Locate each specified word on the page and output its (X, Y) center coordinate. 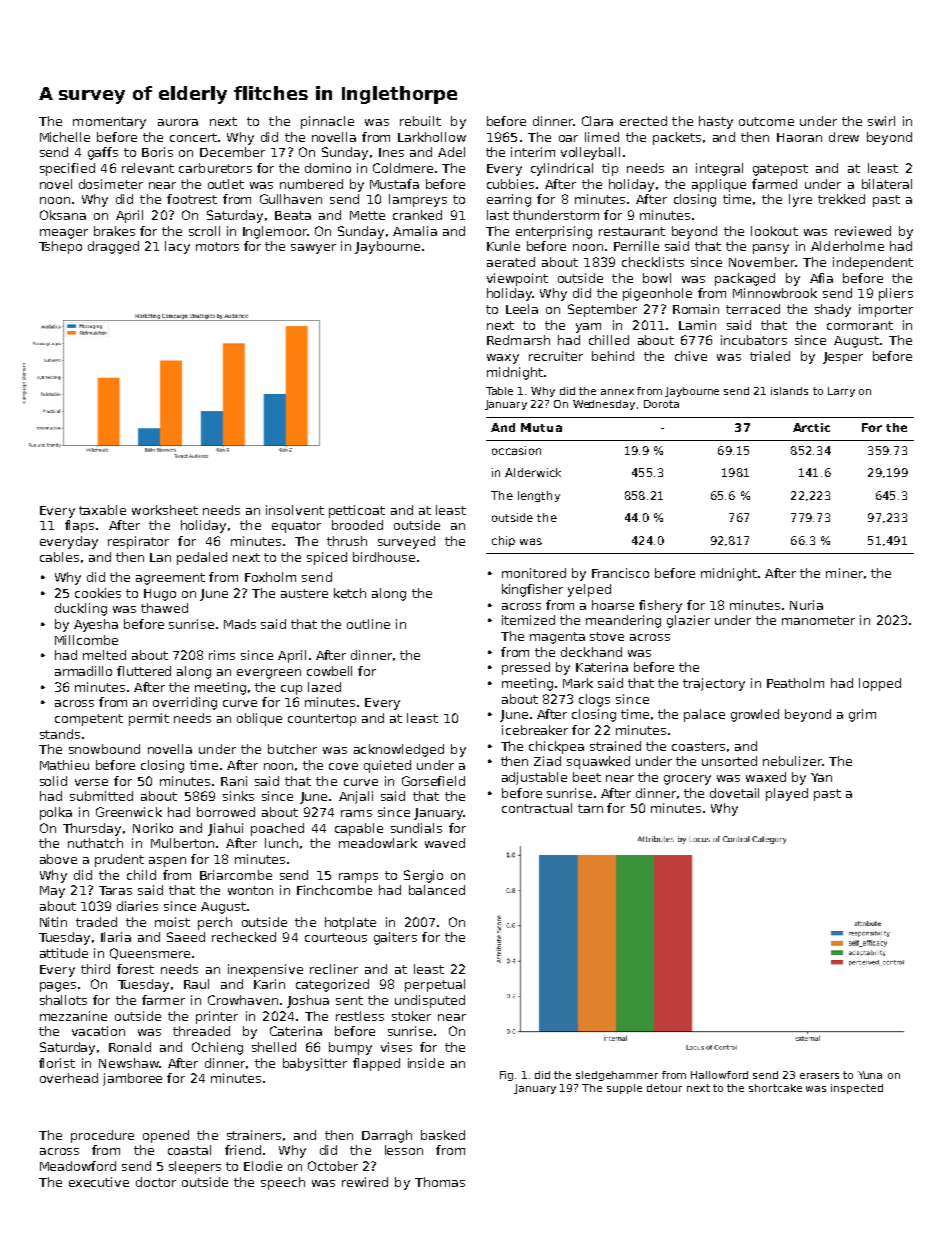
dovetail (734, 793)
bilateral (887, 184)
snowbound (104, 749)
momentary (109, 123)
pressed (526, 668)
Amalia (415, 231)
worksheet (165, 510)
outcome (766, 121)
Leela (522, 309)
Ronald (130, 1047)
